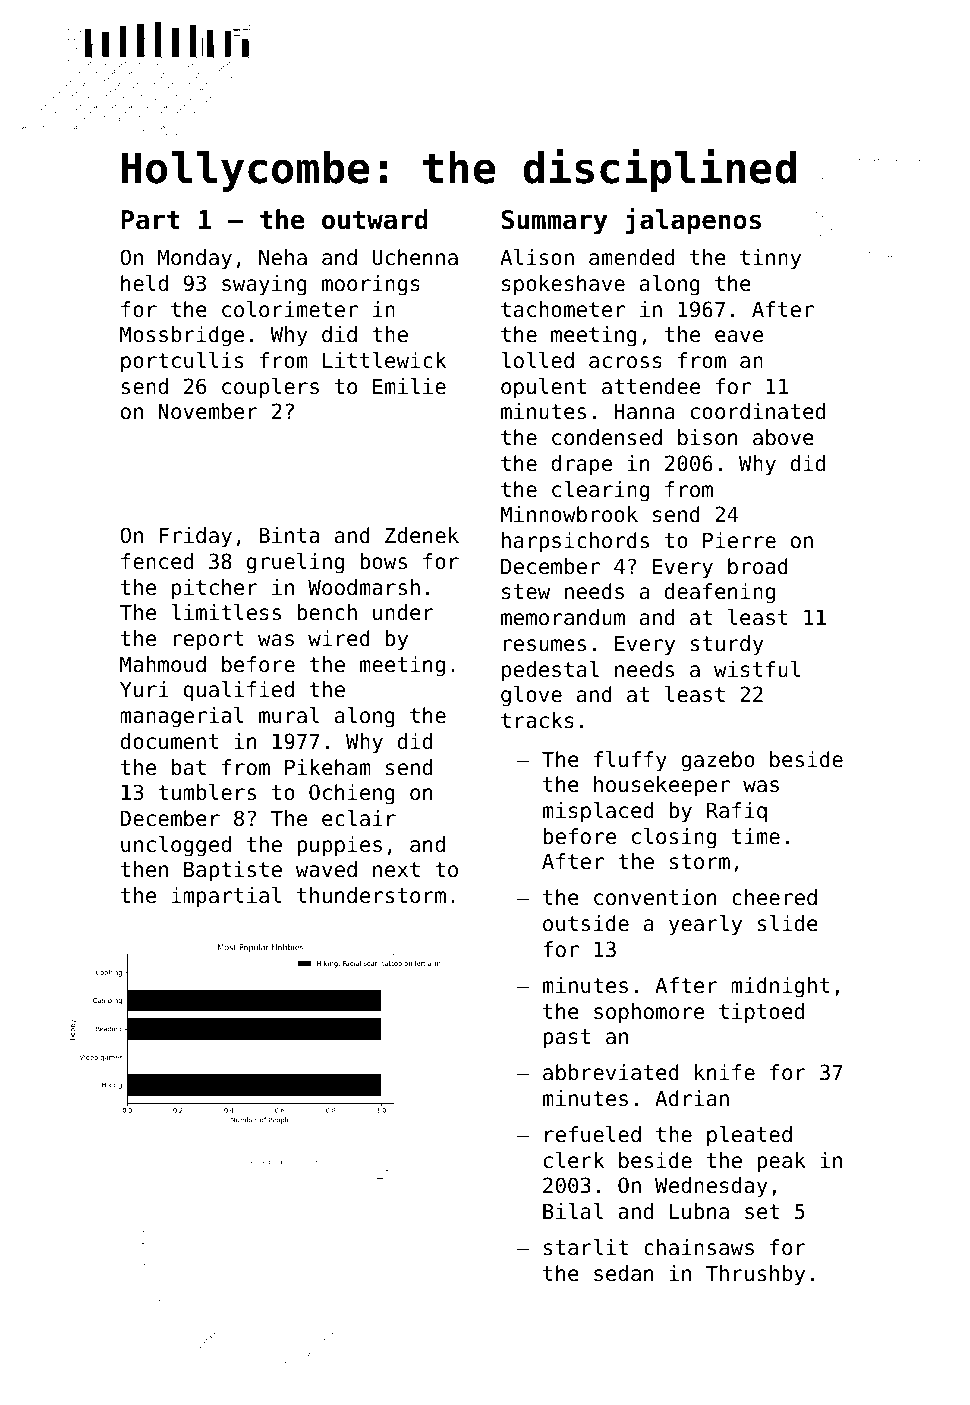  I want to click on tinny, so click(770, 259).
